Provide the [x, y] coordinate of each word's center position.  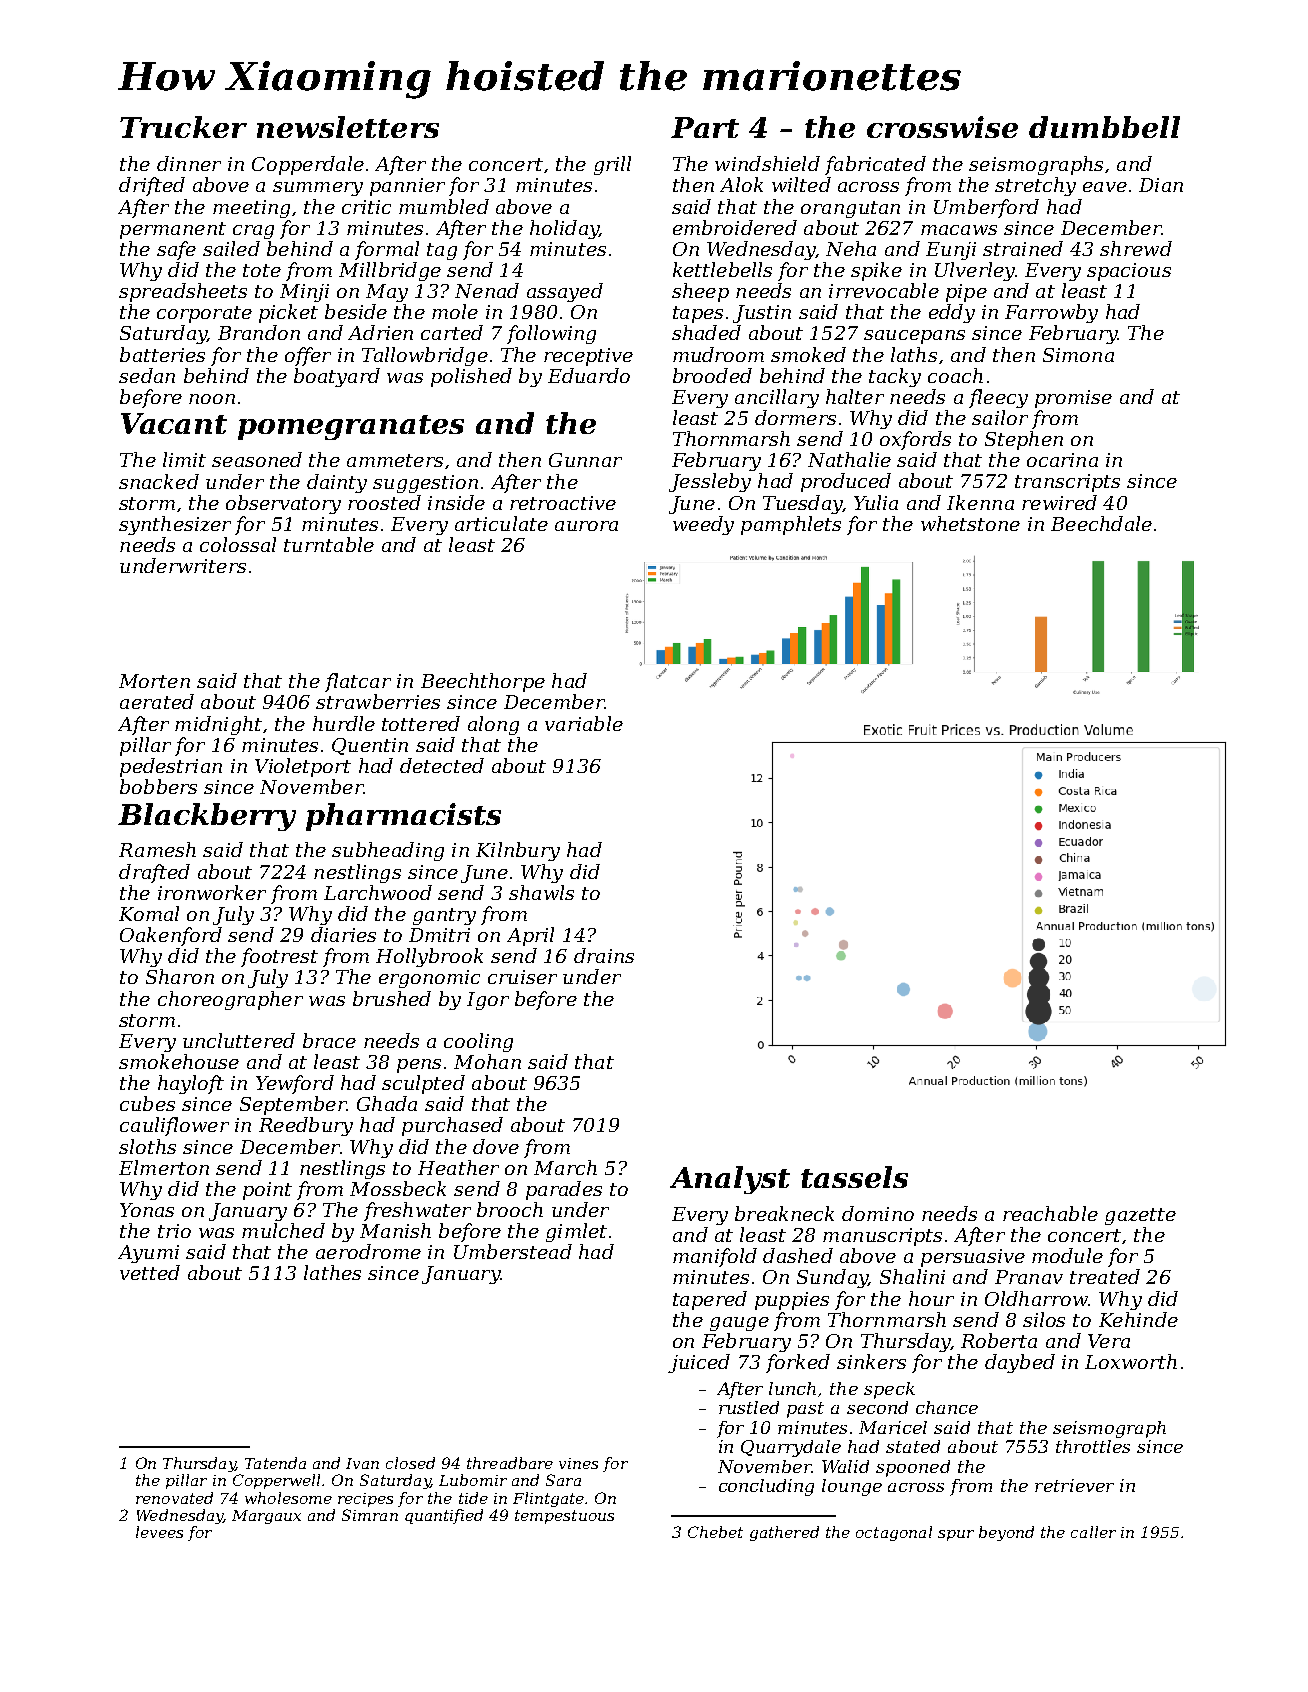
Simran [370, 1515]
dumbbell [1104, 127]
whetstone [970, 523]
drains [604, 955]
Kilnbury [518, 851]
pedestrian [171, 767]
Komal [149, 913]
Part [705, 127]
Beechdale [1101, 523]
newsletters [348, 127]
